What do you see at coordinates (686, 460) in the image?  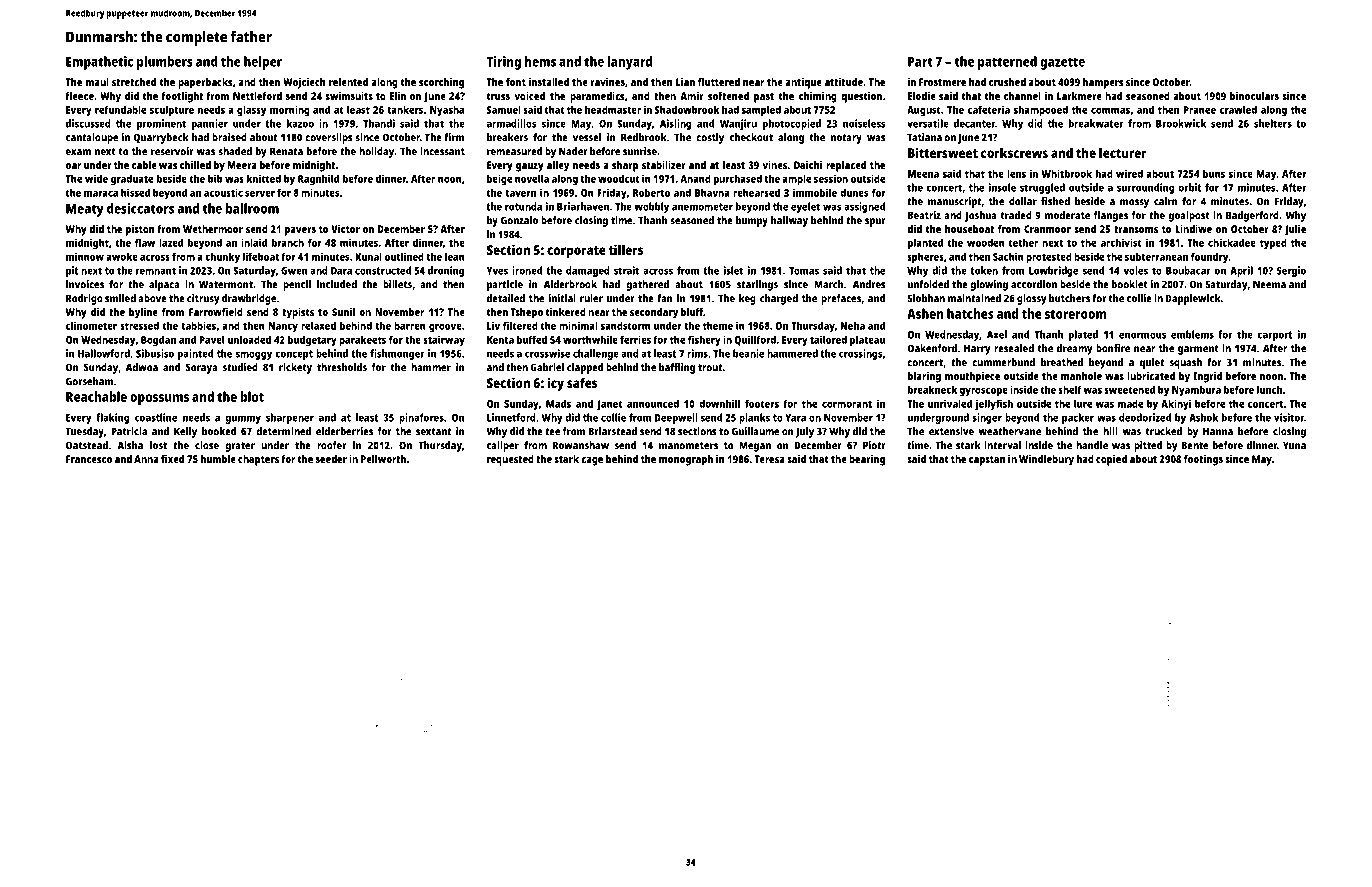 I see `monograph` at bounding box center [686, 460].
